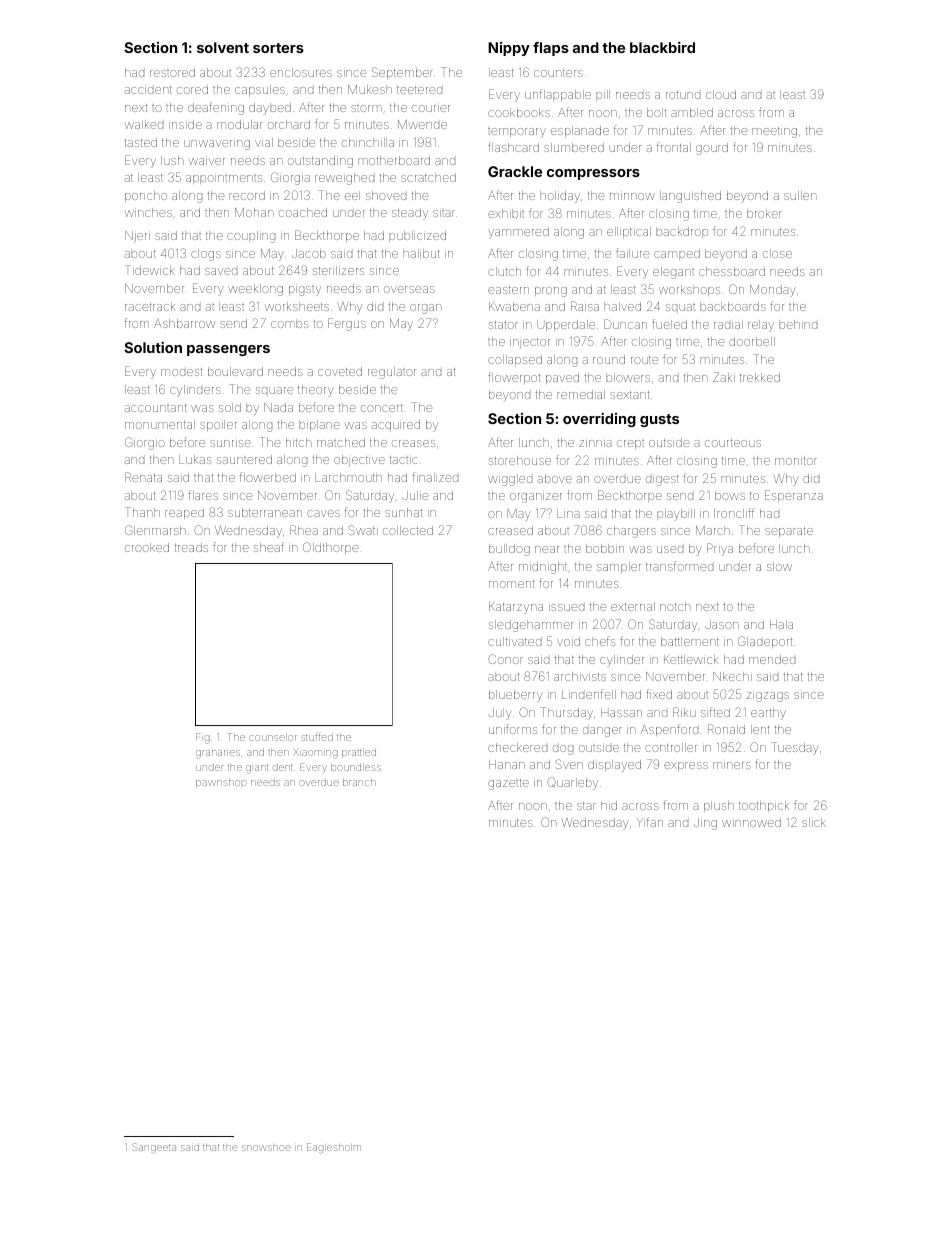  Describe the element at coordinates (203, 738) in the screenshot. I see `Fig` at that location.
